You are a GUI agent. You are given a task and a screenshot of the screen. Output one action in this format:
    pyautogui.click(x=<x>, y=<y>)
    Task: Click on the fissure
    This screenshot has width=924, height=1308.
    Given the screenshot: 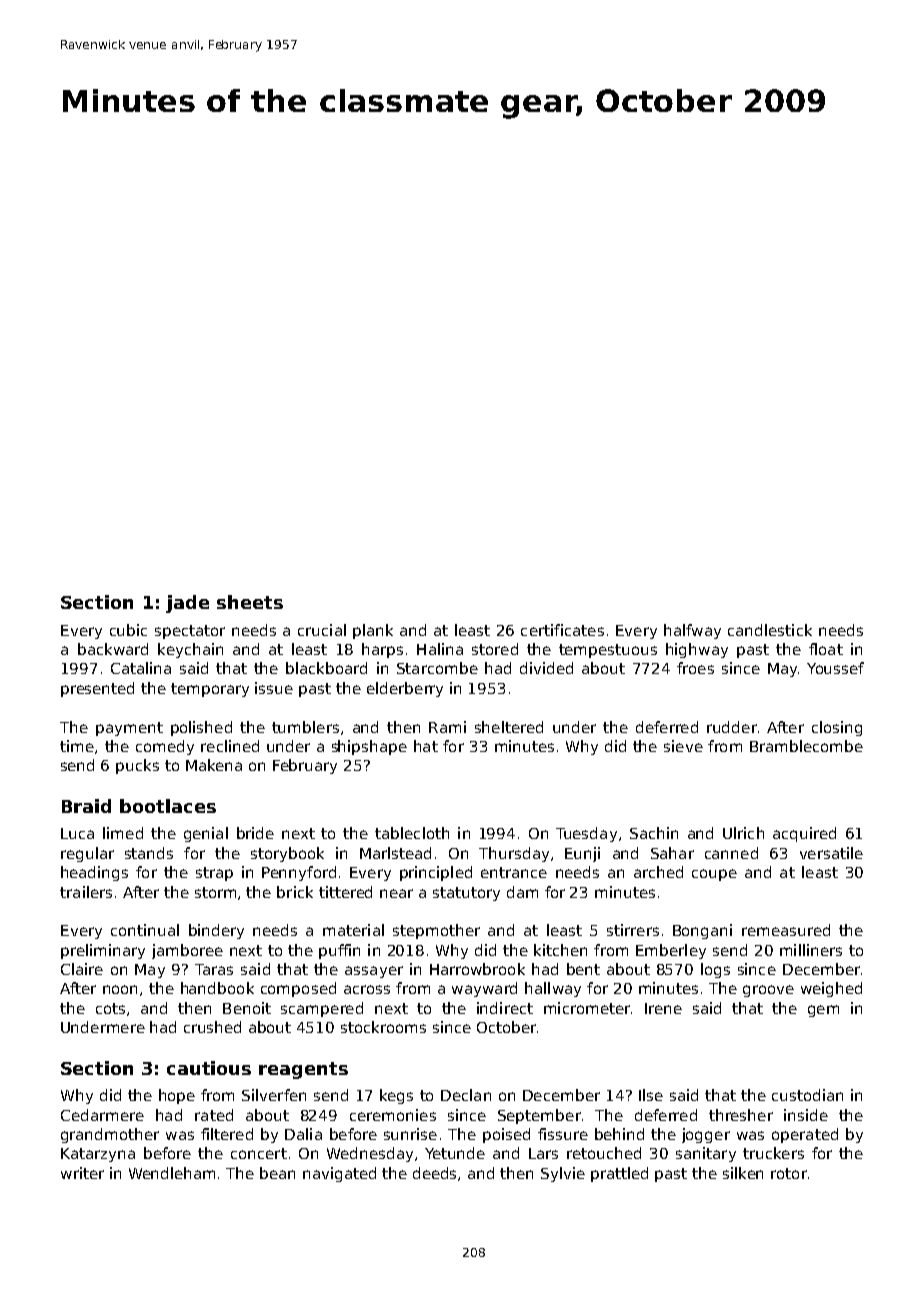 What is the action you would take?
    pyautogui.click(x=563, y=1134)
